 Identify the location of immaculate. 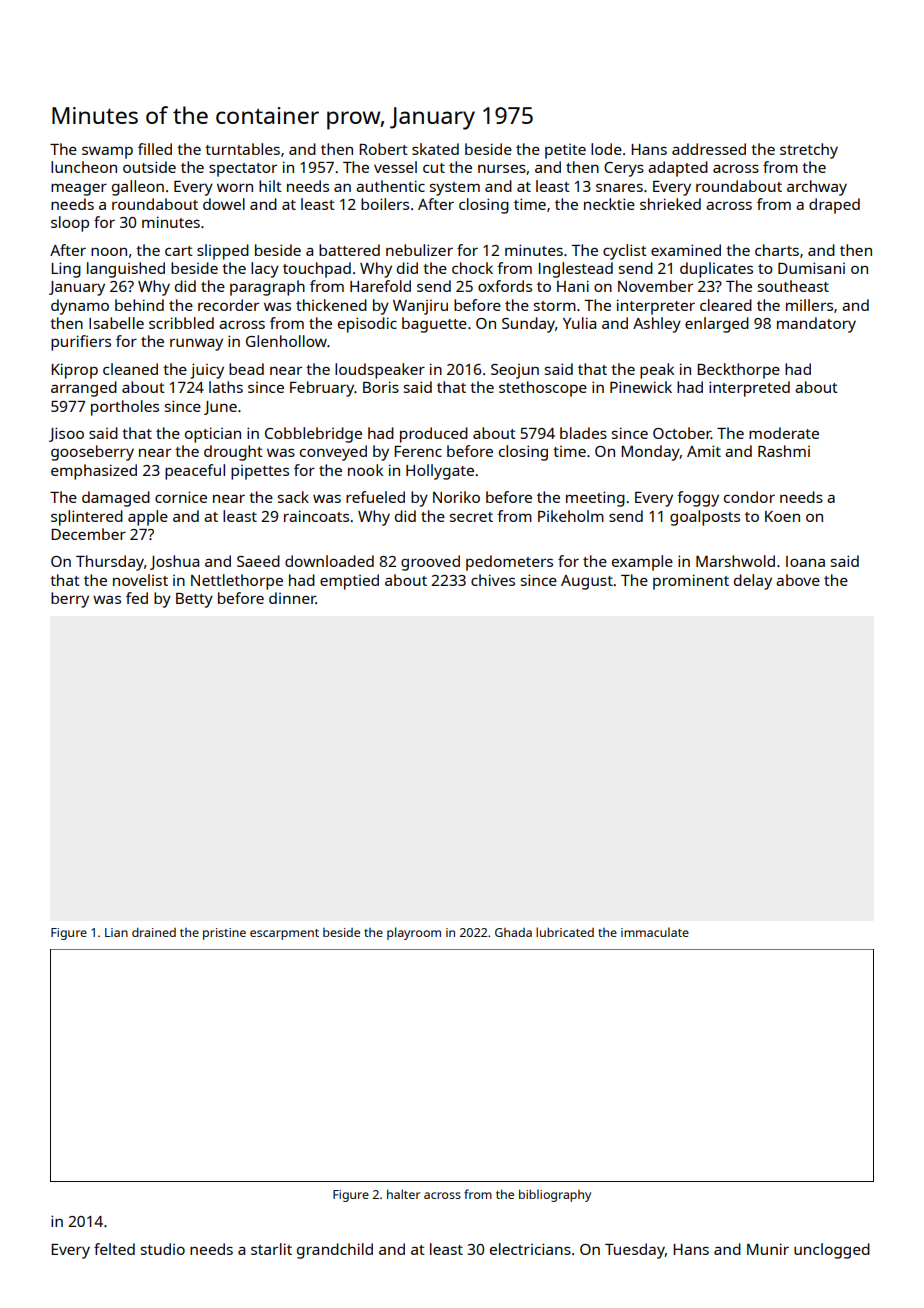
(655, 932).
